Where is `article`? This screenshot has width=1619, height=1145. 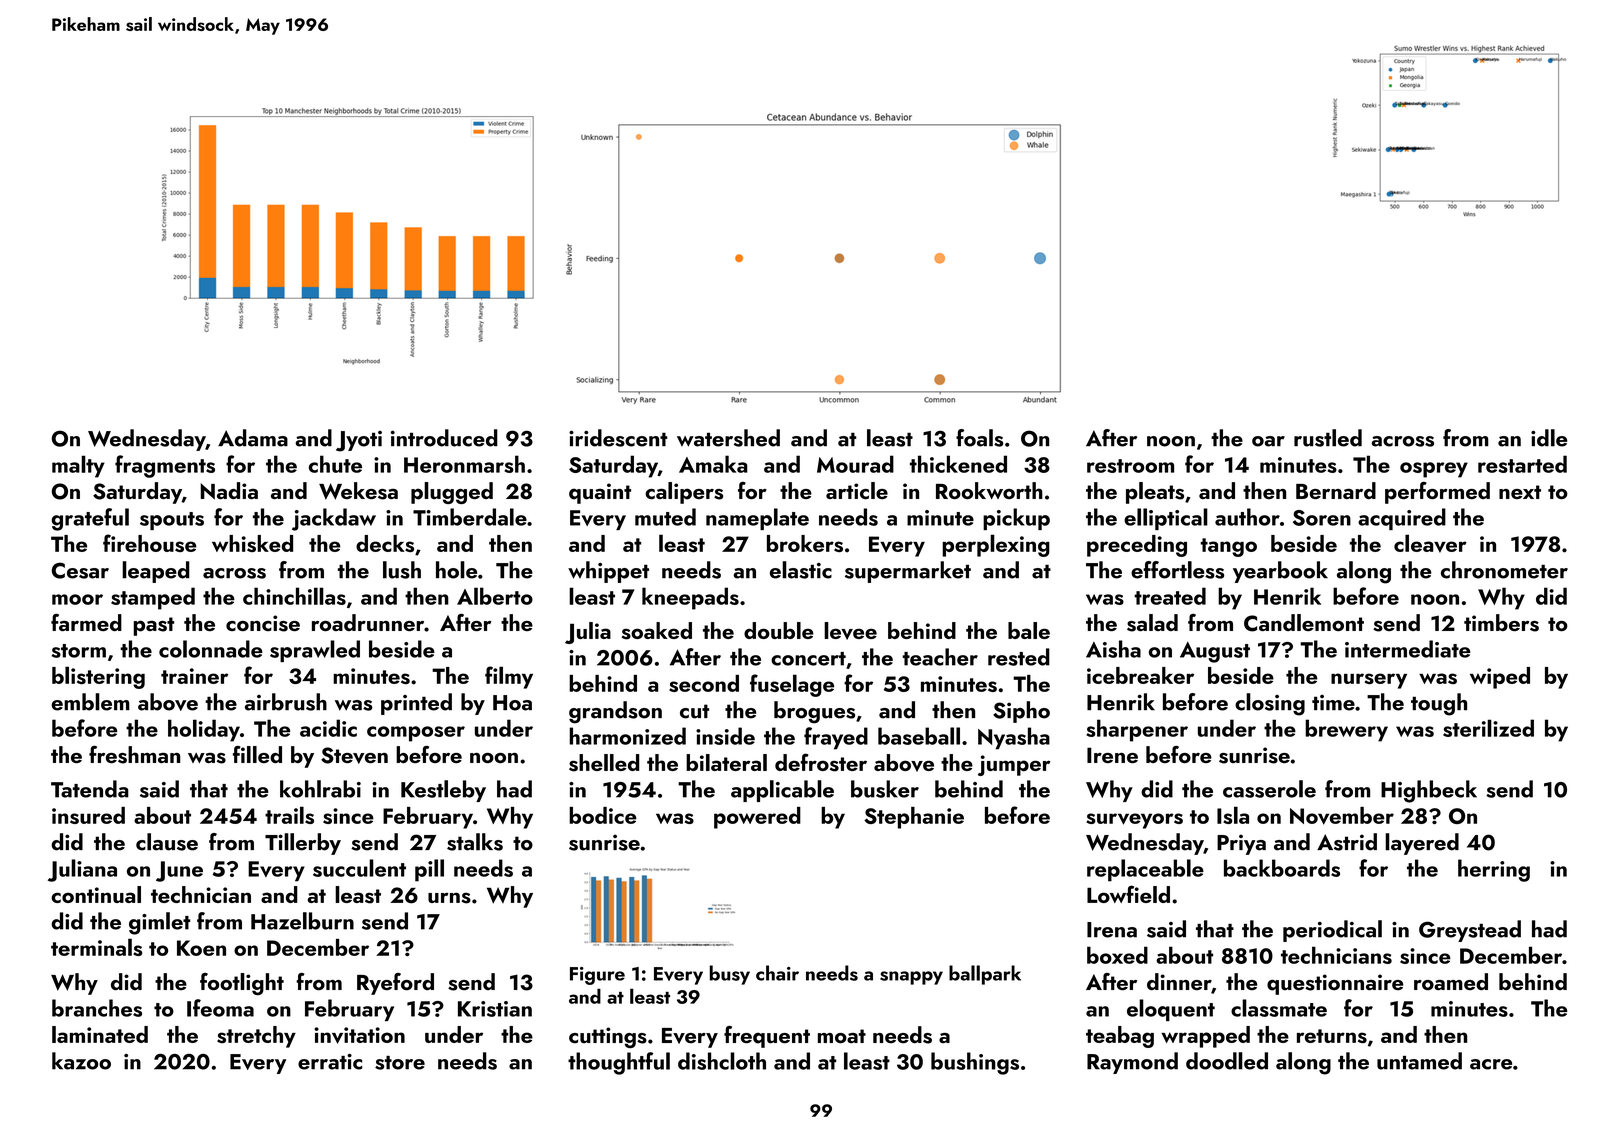 article is located at coordinates (857, 490).
